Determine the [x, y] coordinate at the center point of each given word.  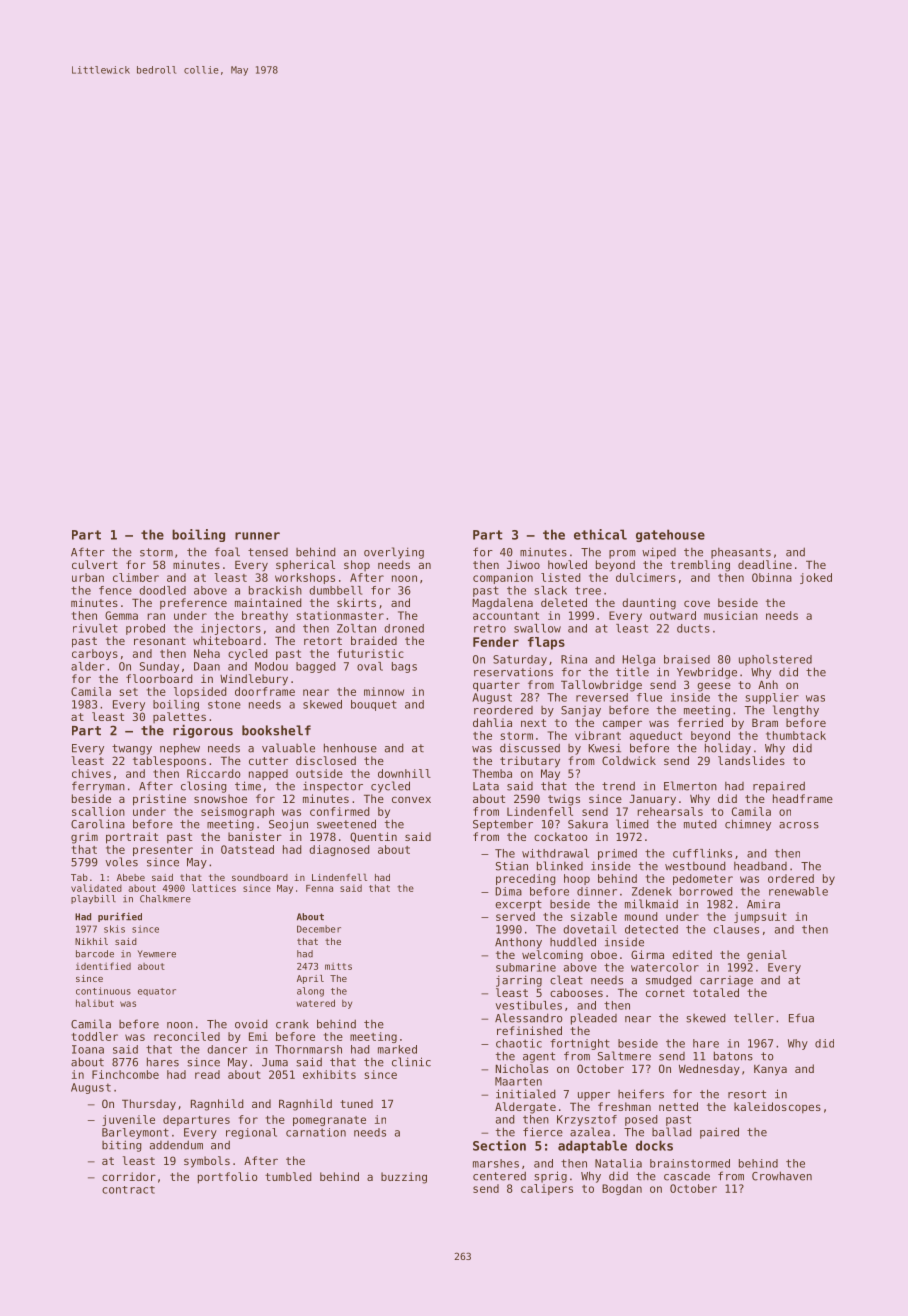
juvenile [128, 1120]
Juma [275, 1062]
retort [323, 641]
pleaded [594, 1019]
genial [767, 956]
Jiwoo [523, 564]
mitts [338, 966]
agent [539, 1057]
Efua [801, 1018]
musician [731, 615]
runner [257, 536]
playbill [93, 899]
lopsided [200, 692]
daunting [649, 604]
